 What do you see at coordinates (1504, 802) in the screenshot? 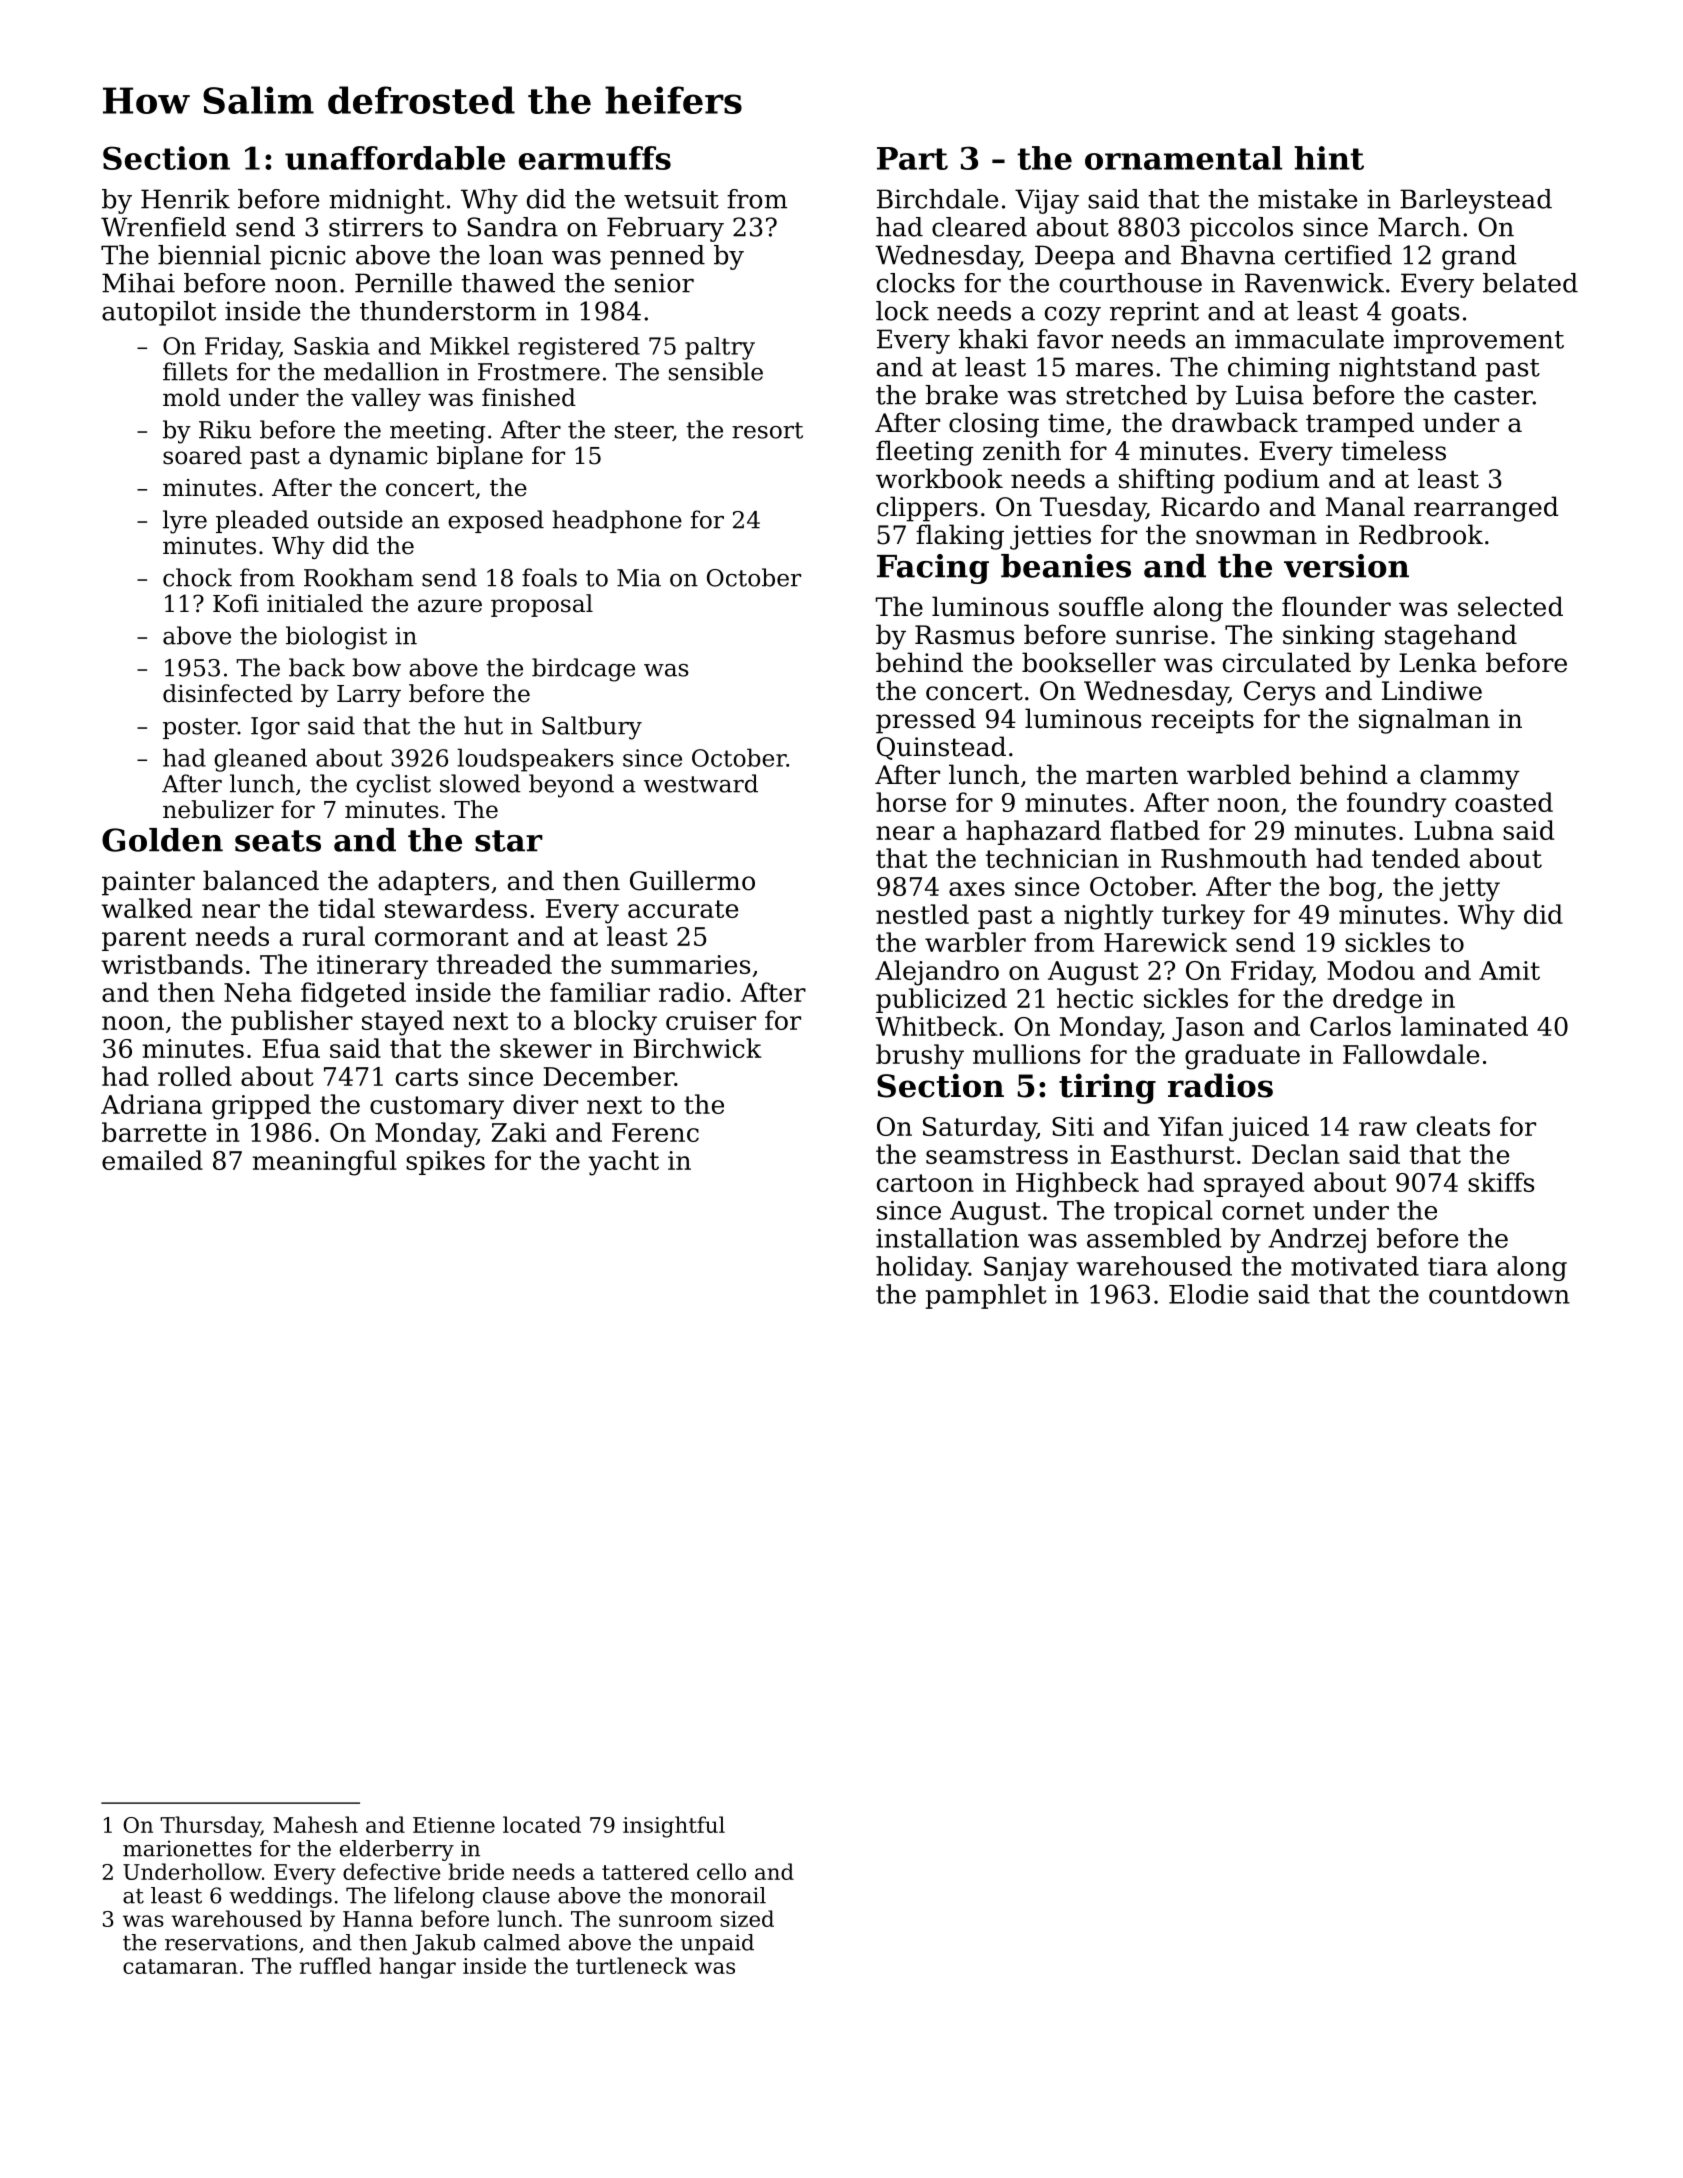
I see `coasted` at bounding box center [1504, 802].
